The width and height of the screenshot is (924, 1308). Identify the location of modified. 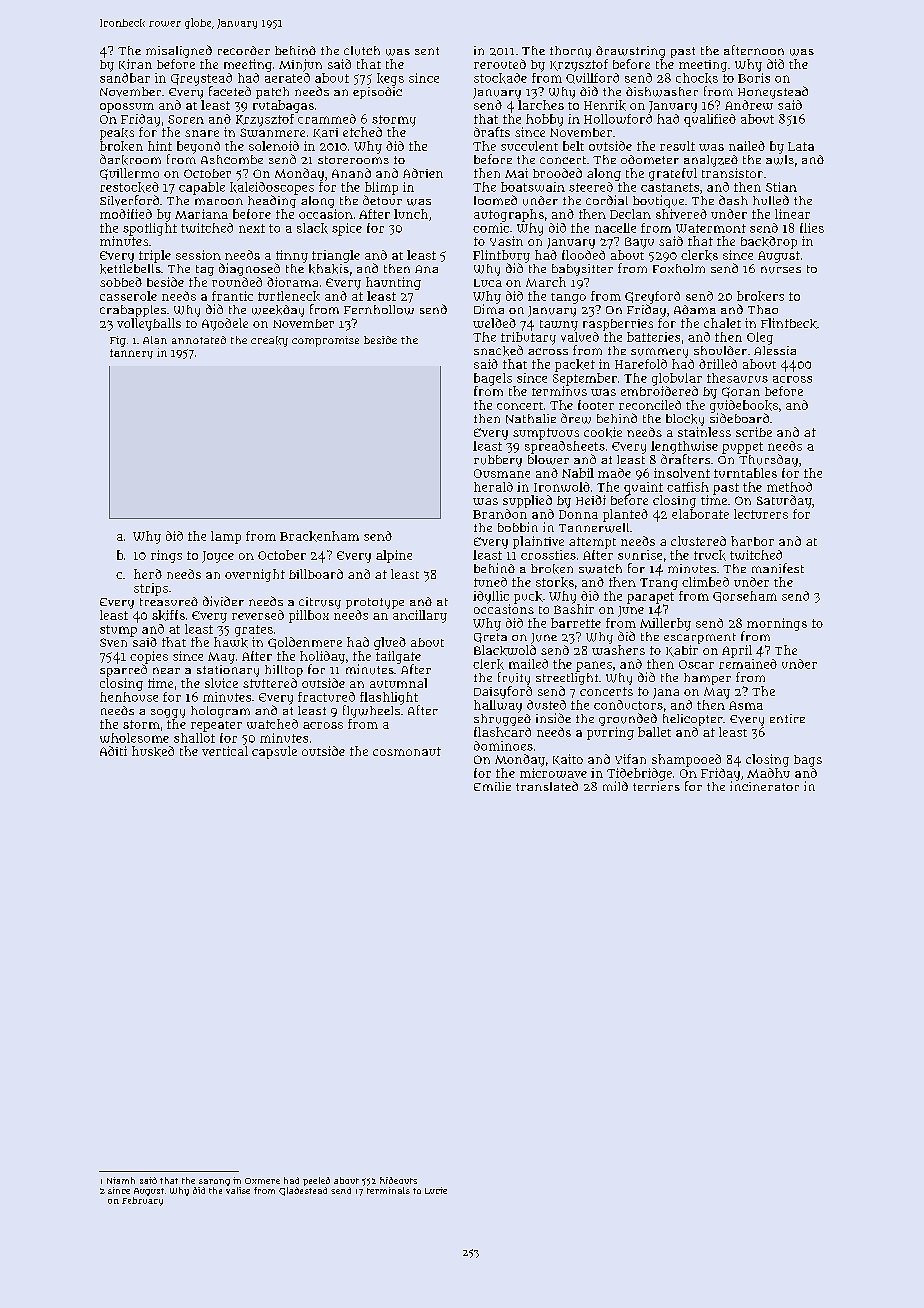
(126, 214).
